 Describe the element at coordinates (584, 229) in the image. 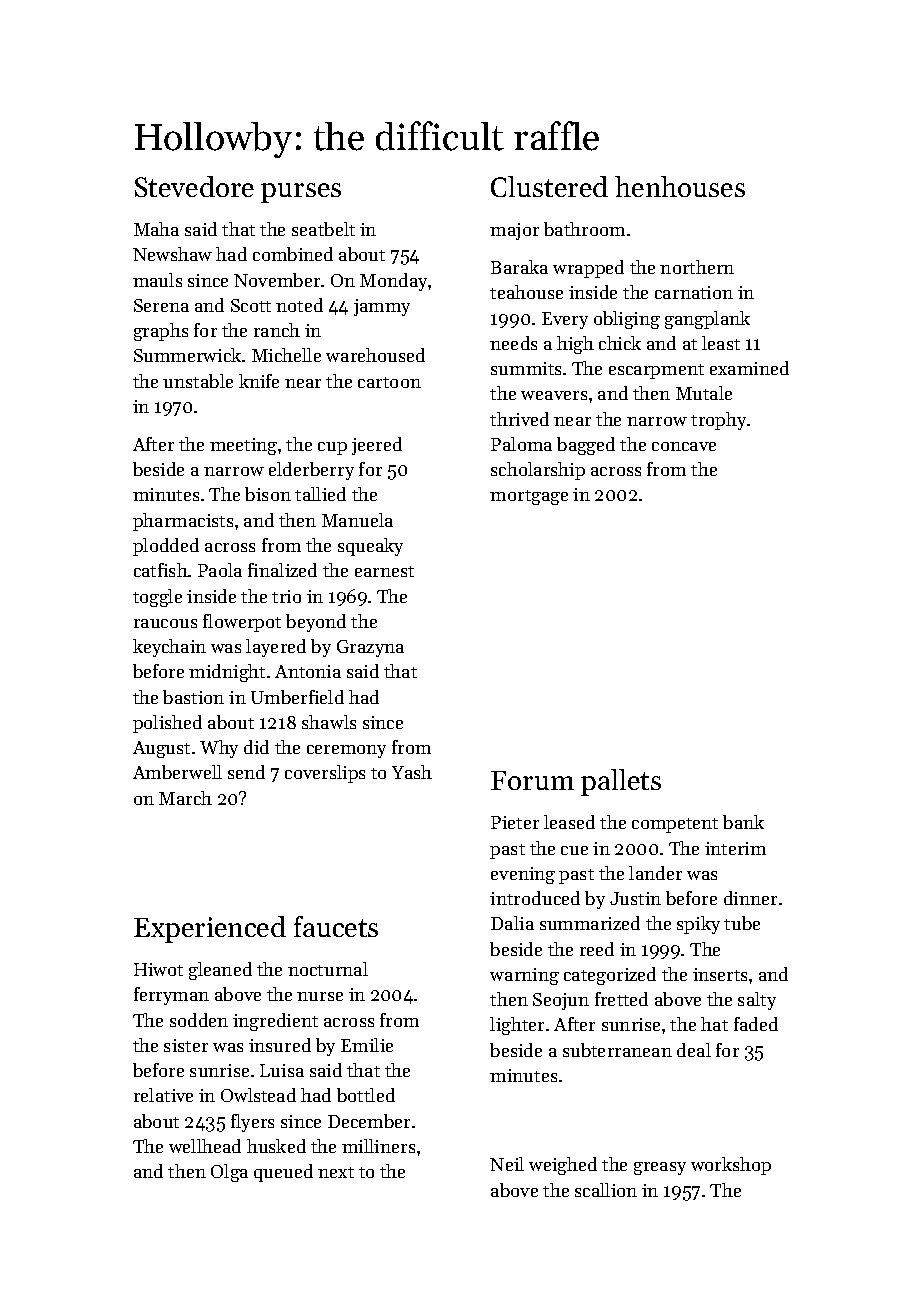

I see `bathroom` at that location.
